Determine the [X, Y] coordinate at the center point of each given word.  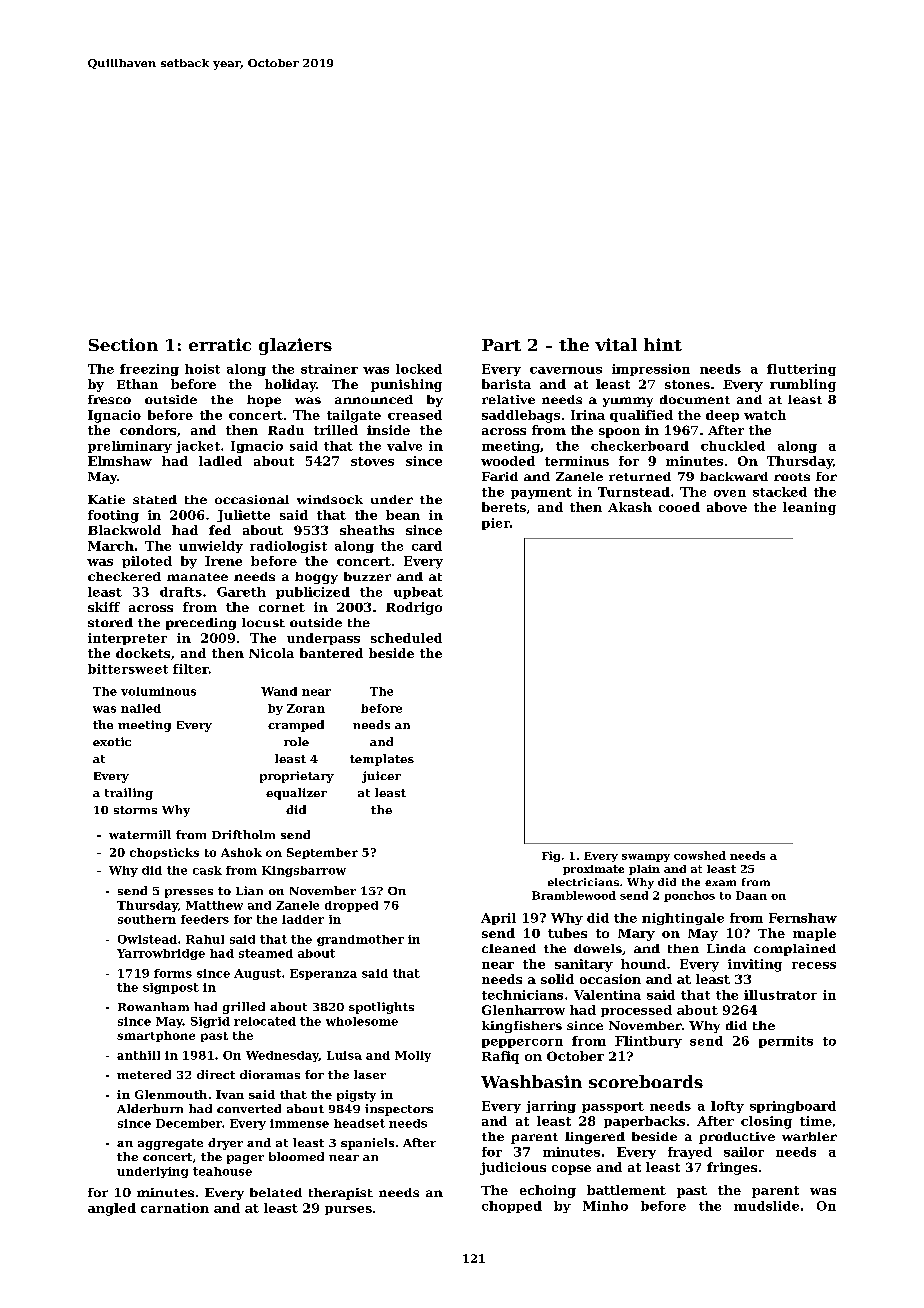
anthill [138, 1055]
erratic [220, 344]
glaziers [295, 346]
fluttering [801, 370]
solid [557, 979]
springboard [793, 1107]
